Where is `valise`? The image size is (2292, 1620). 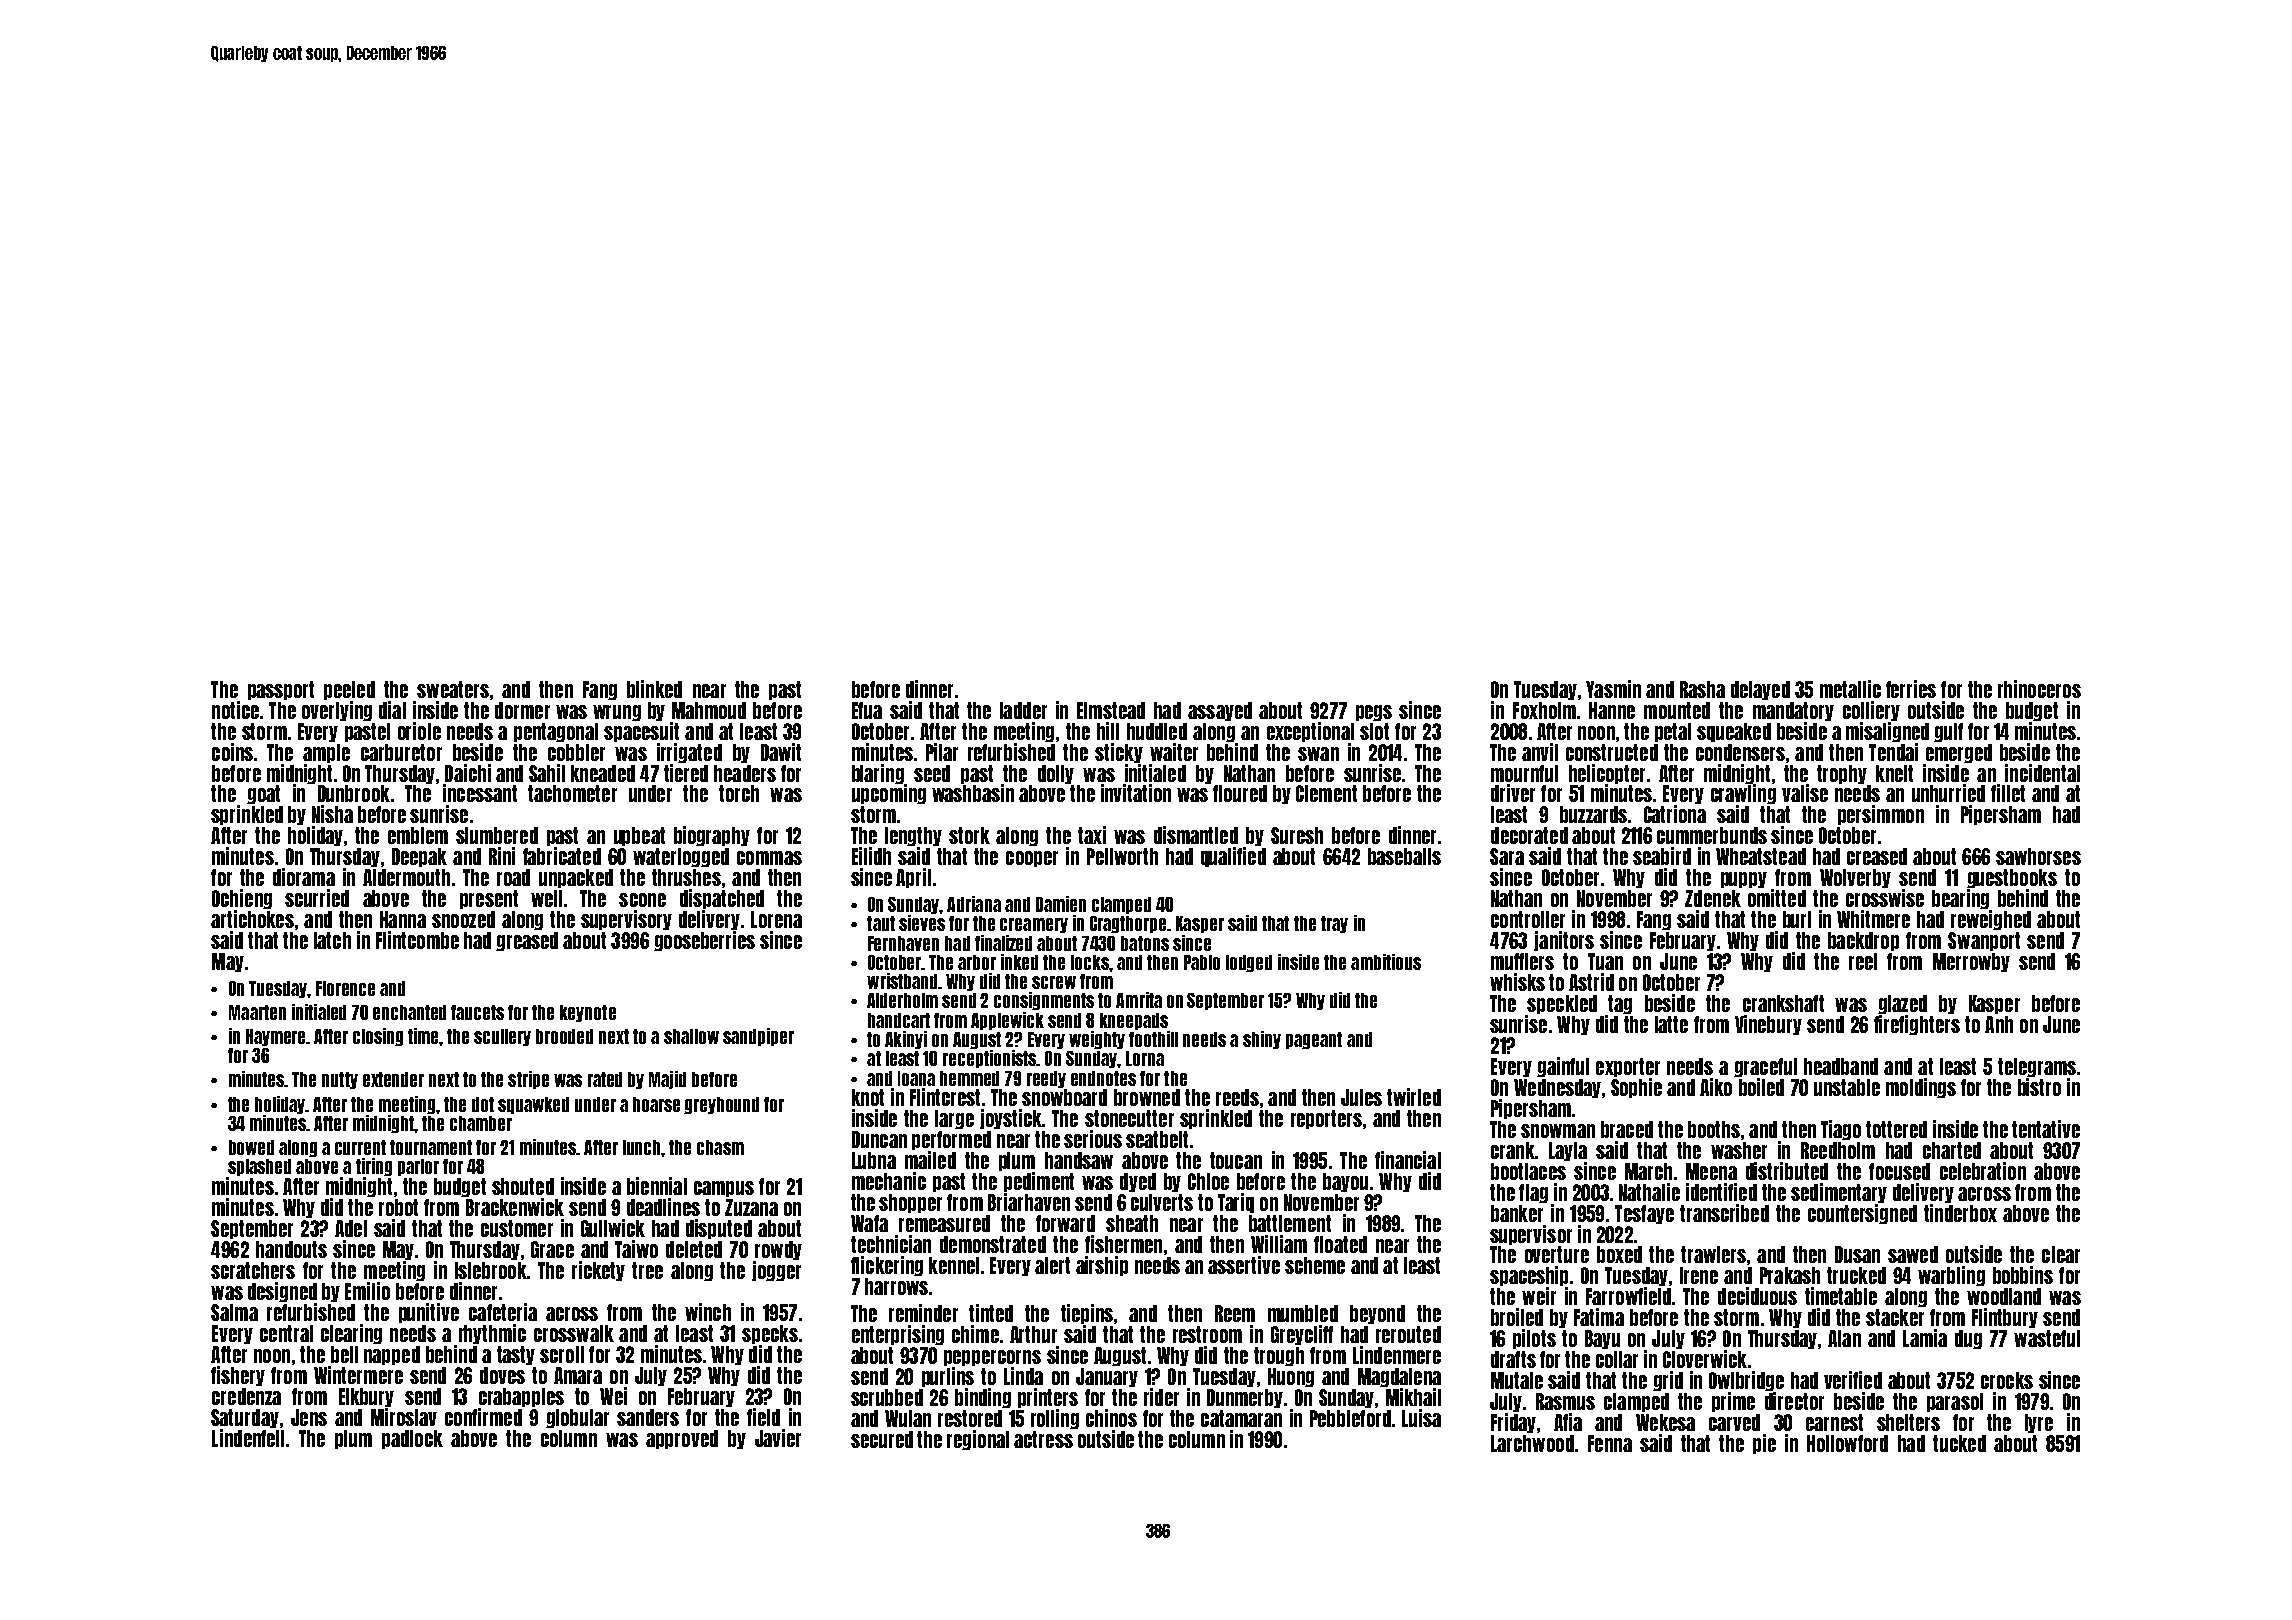
valise is located at coordinates (1805, 793).
